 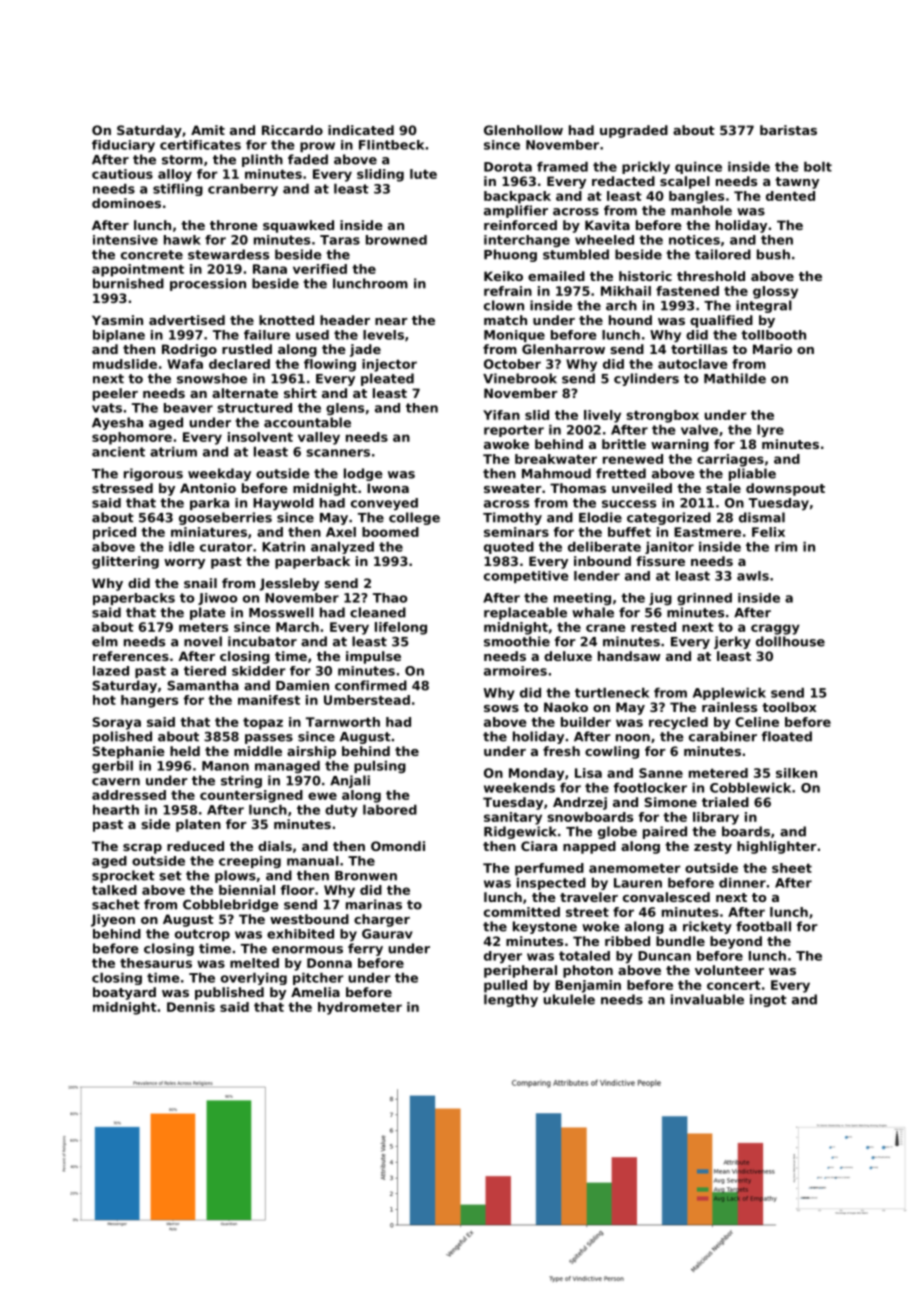 What do you see at coordinates (350, 781) in the document?
I see `Anjali` at bounding box center [350, 781].
